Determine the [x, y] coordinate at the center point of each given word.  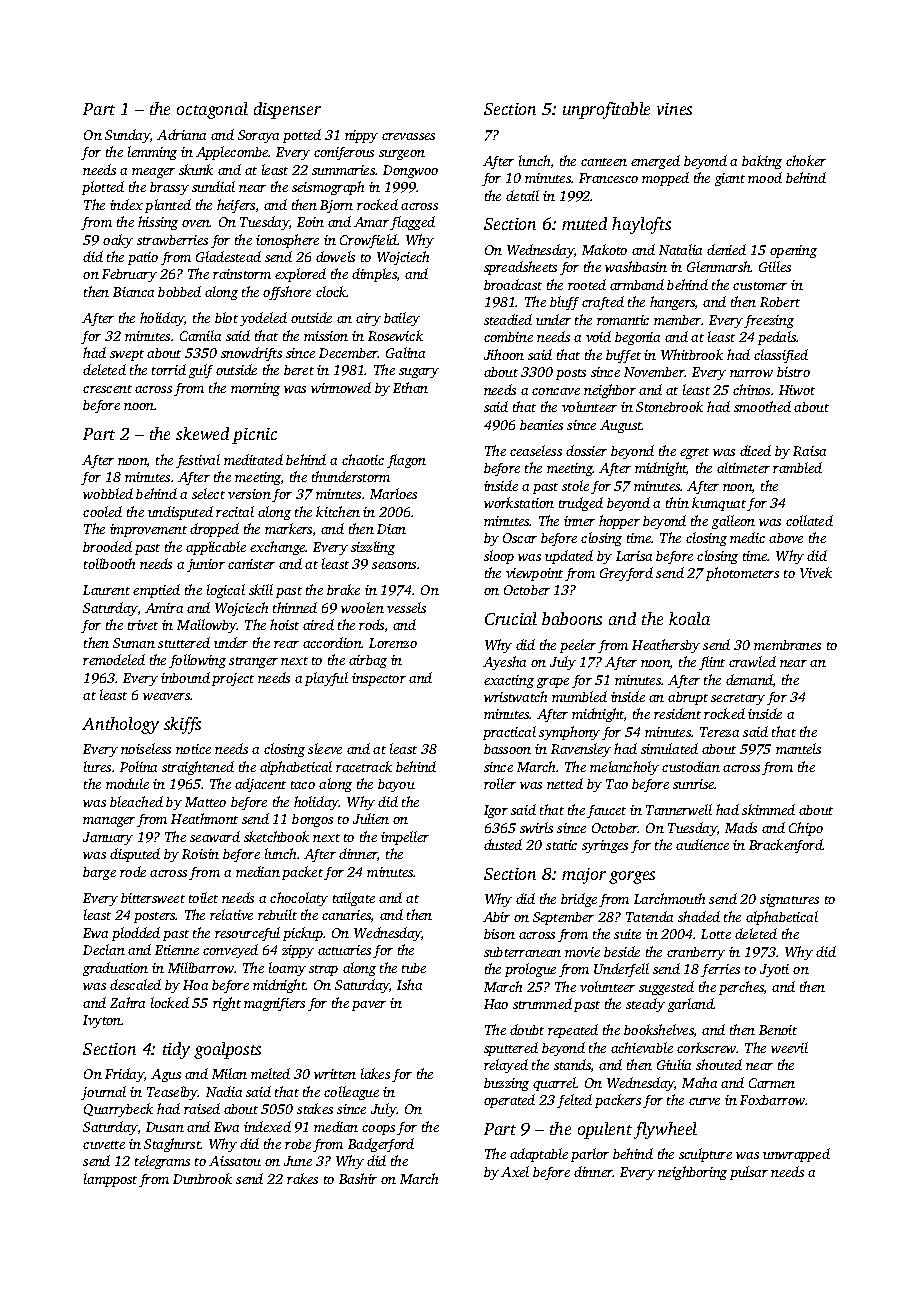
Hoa [195, 985]
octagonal [212, 110]
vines [674, 109]
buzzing [506, 1084]
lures [97, 766]
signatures [789, 900]
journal [103, 1093]
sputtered [511, 1049]
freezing [769, 321]
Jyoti [774, 970]
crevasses [408, 136]
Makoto [604, 249]
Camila [200, 335]
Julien [371, 818]
